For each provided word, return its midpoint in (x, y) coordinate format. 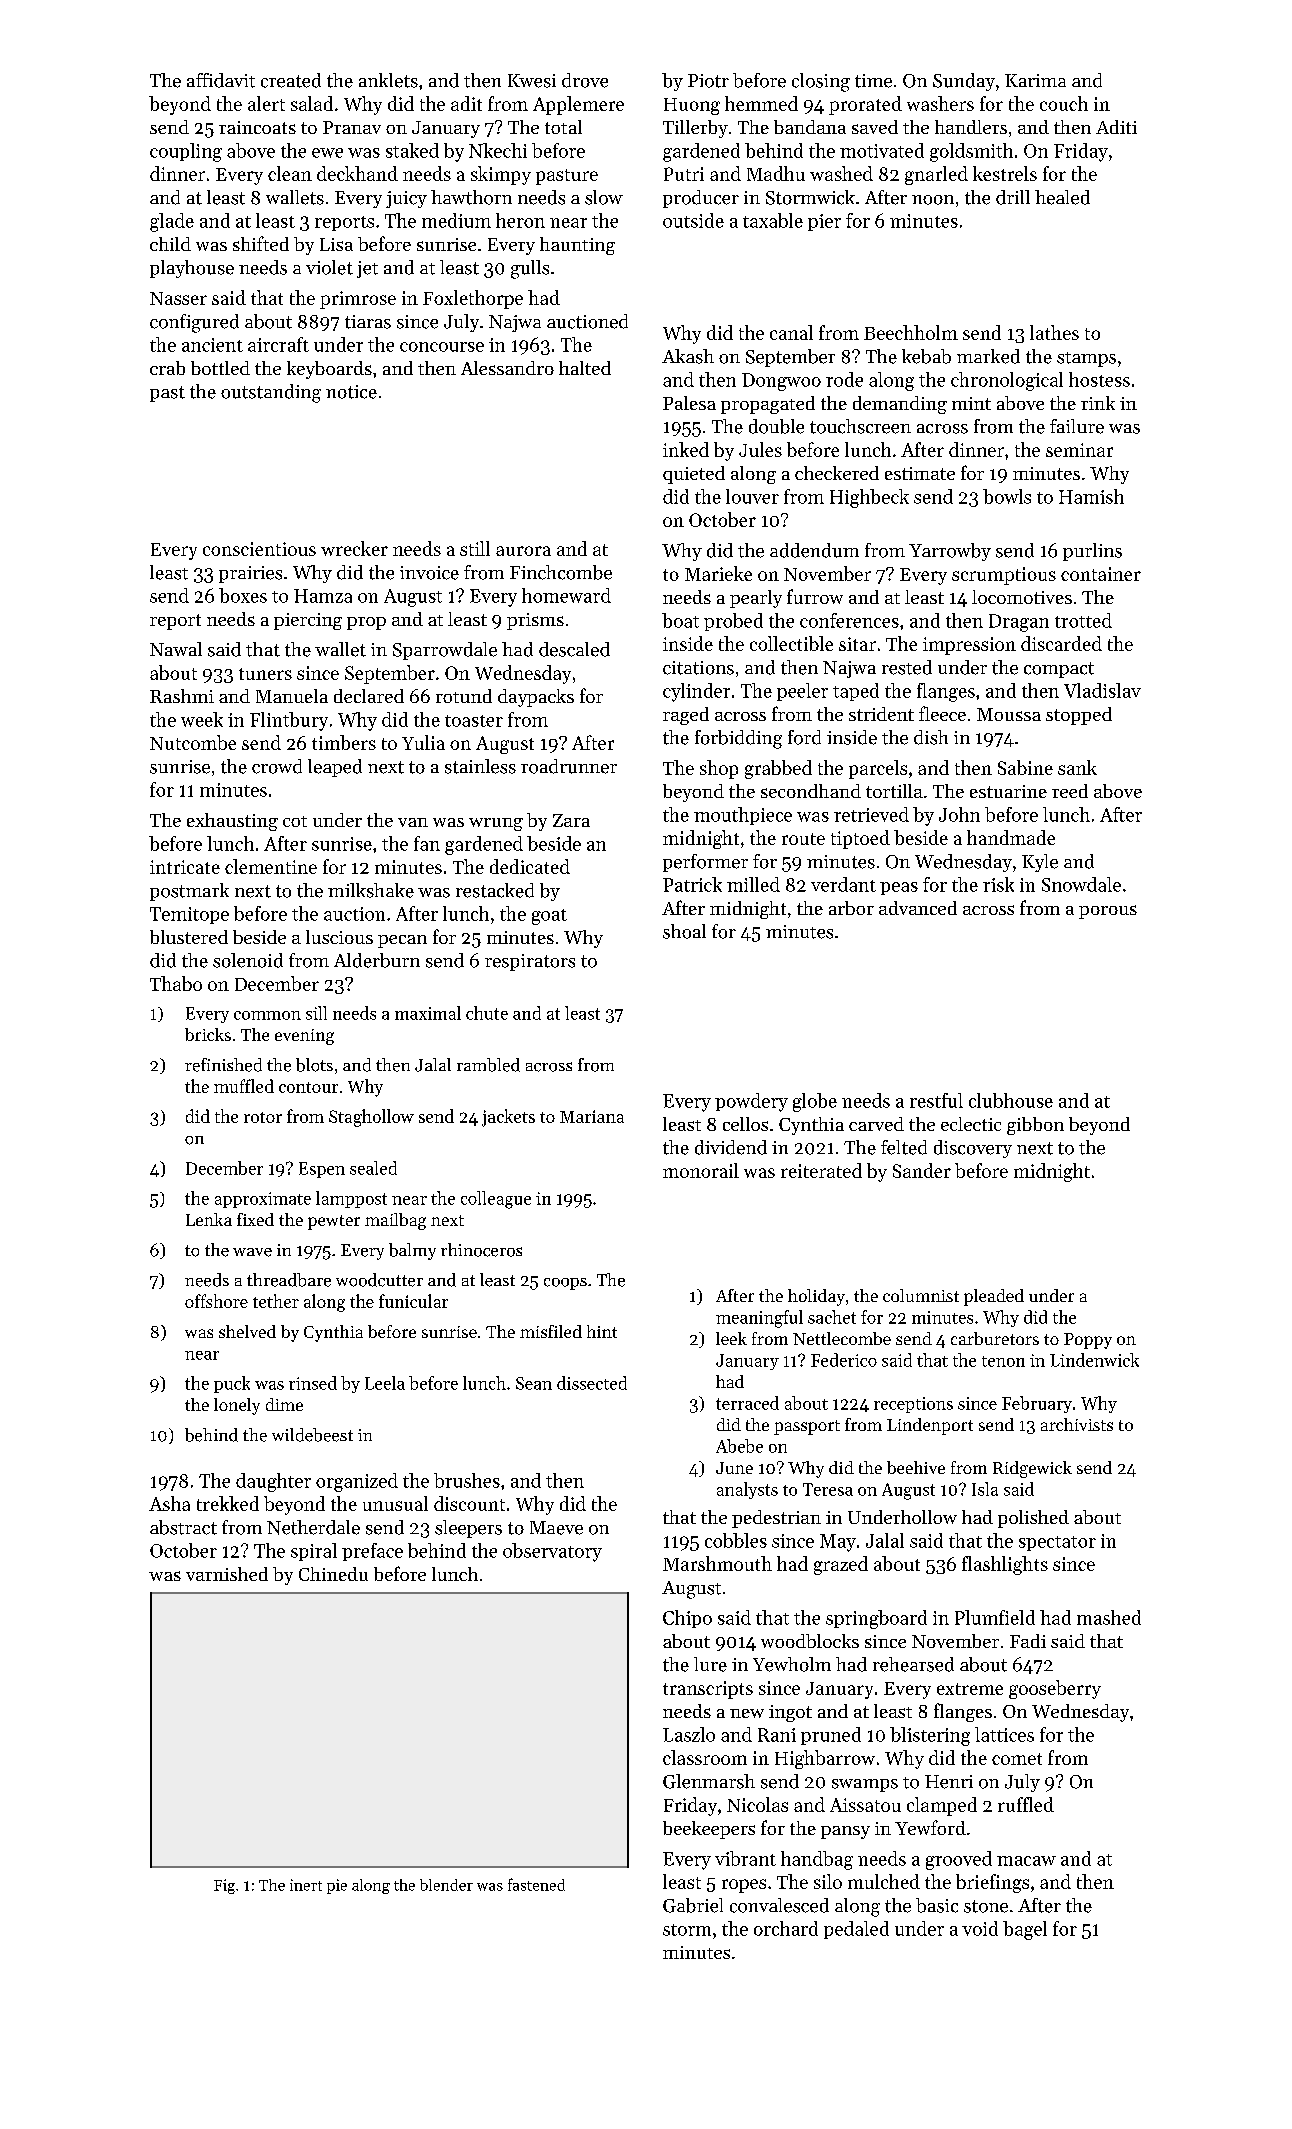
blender (446, 1885)
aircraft (278, 344)
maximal (428, 1013)
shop (719, 769)
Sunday (964, 82)
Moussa (1009, 714)
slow (604, 197)
